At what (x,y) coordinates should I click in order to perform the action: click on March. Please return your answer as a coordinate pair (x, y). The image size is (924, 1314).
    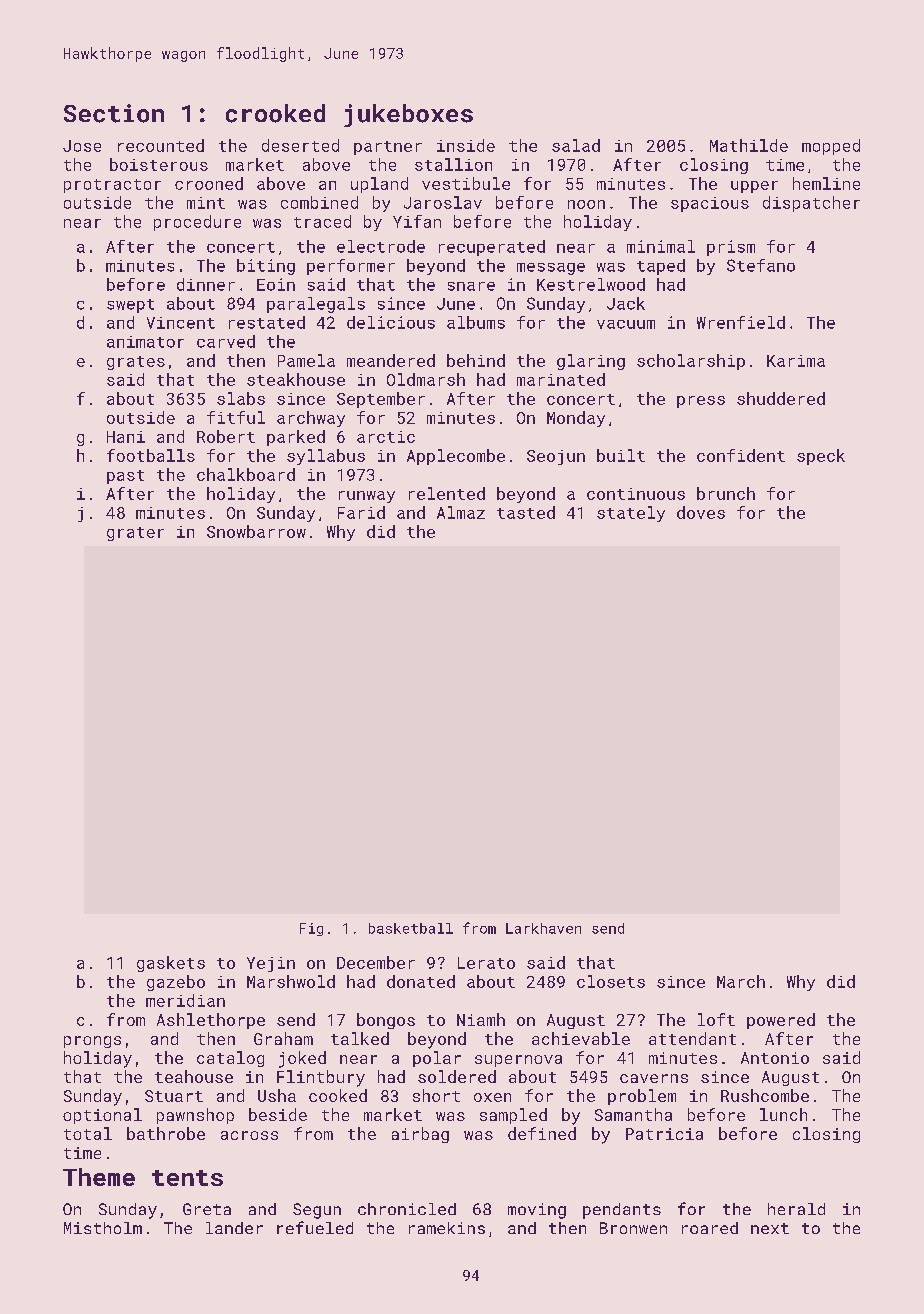
    Looking at the image, I should click on (741, 981).
